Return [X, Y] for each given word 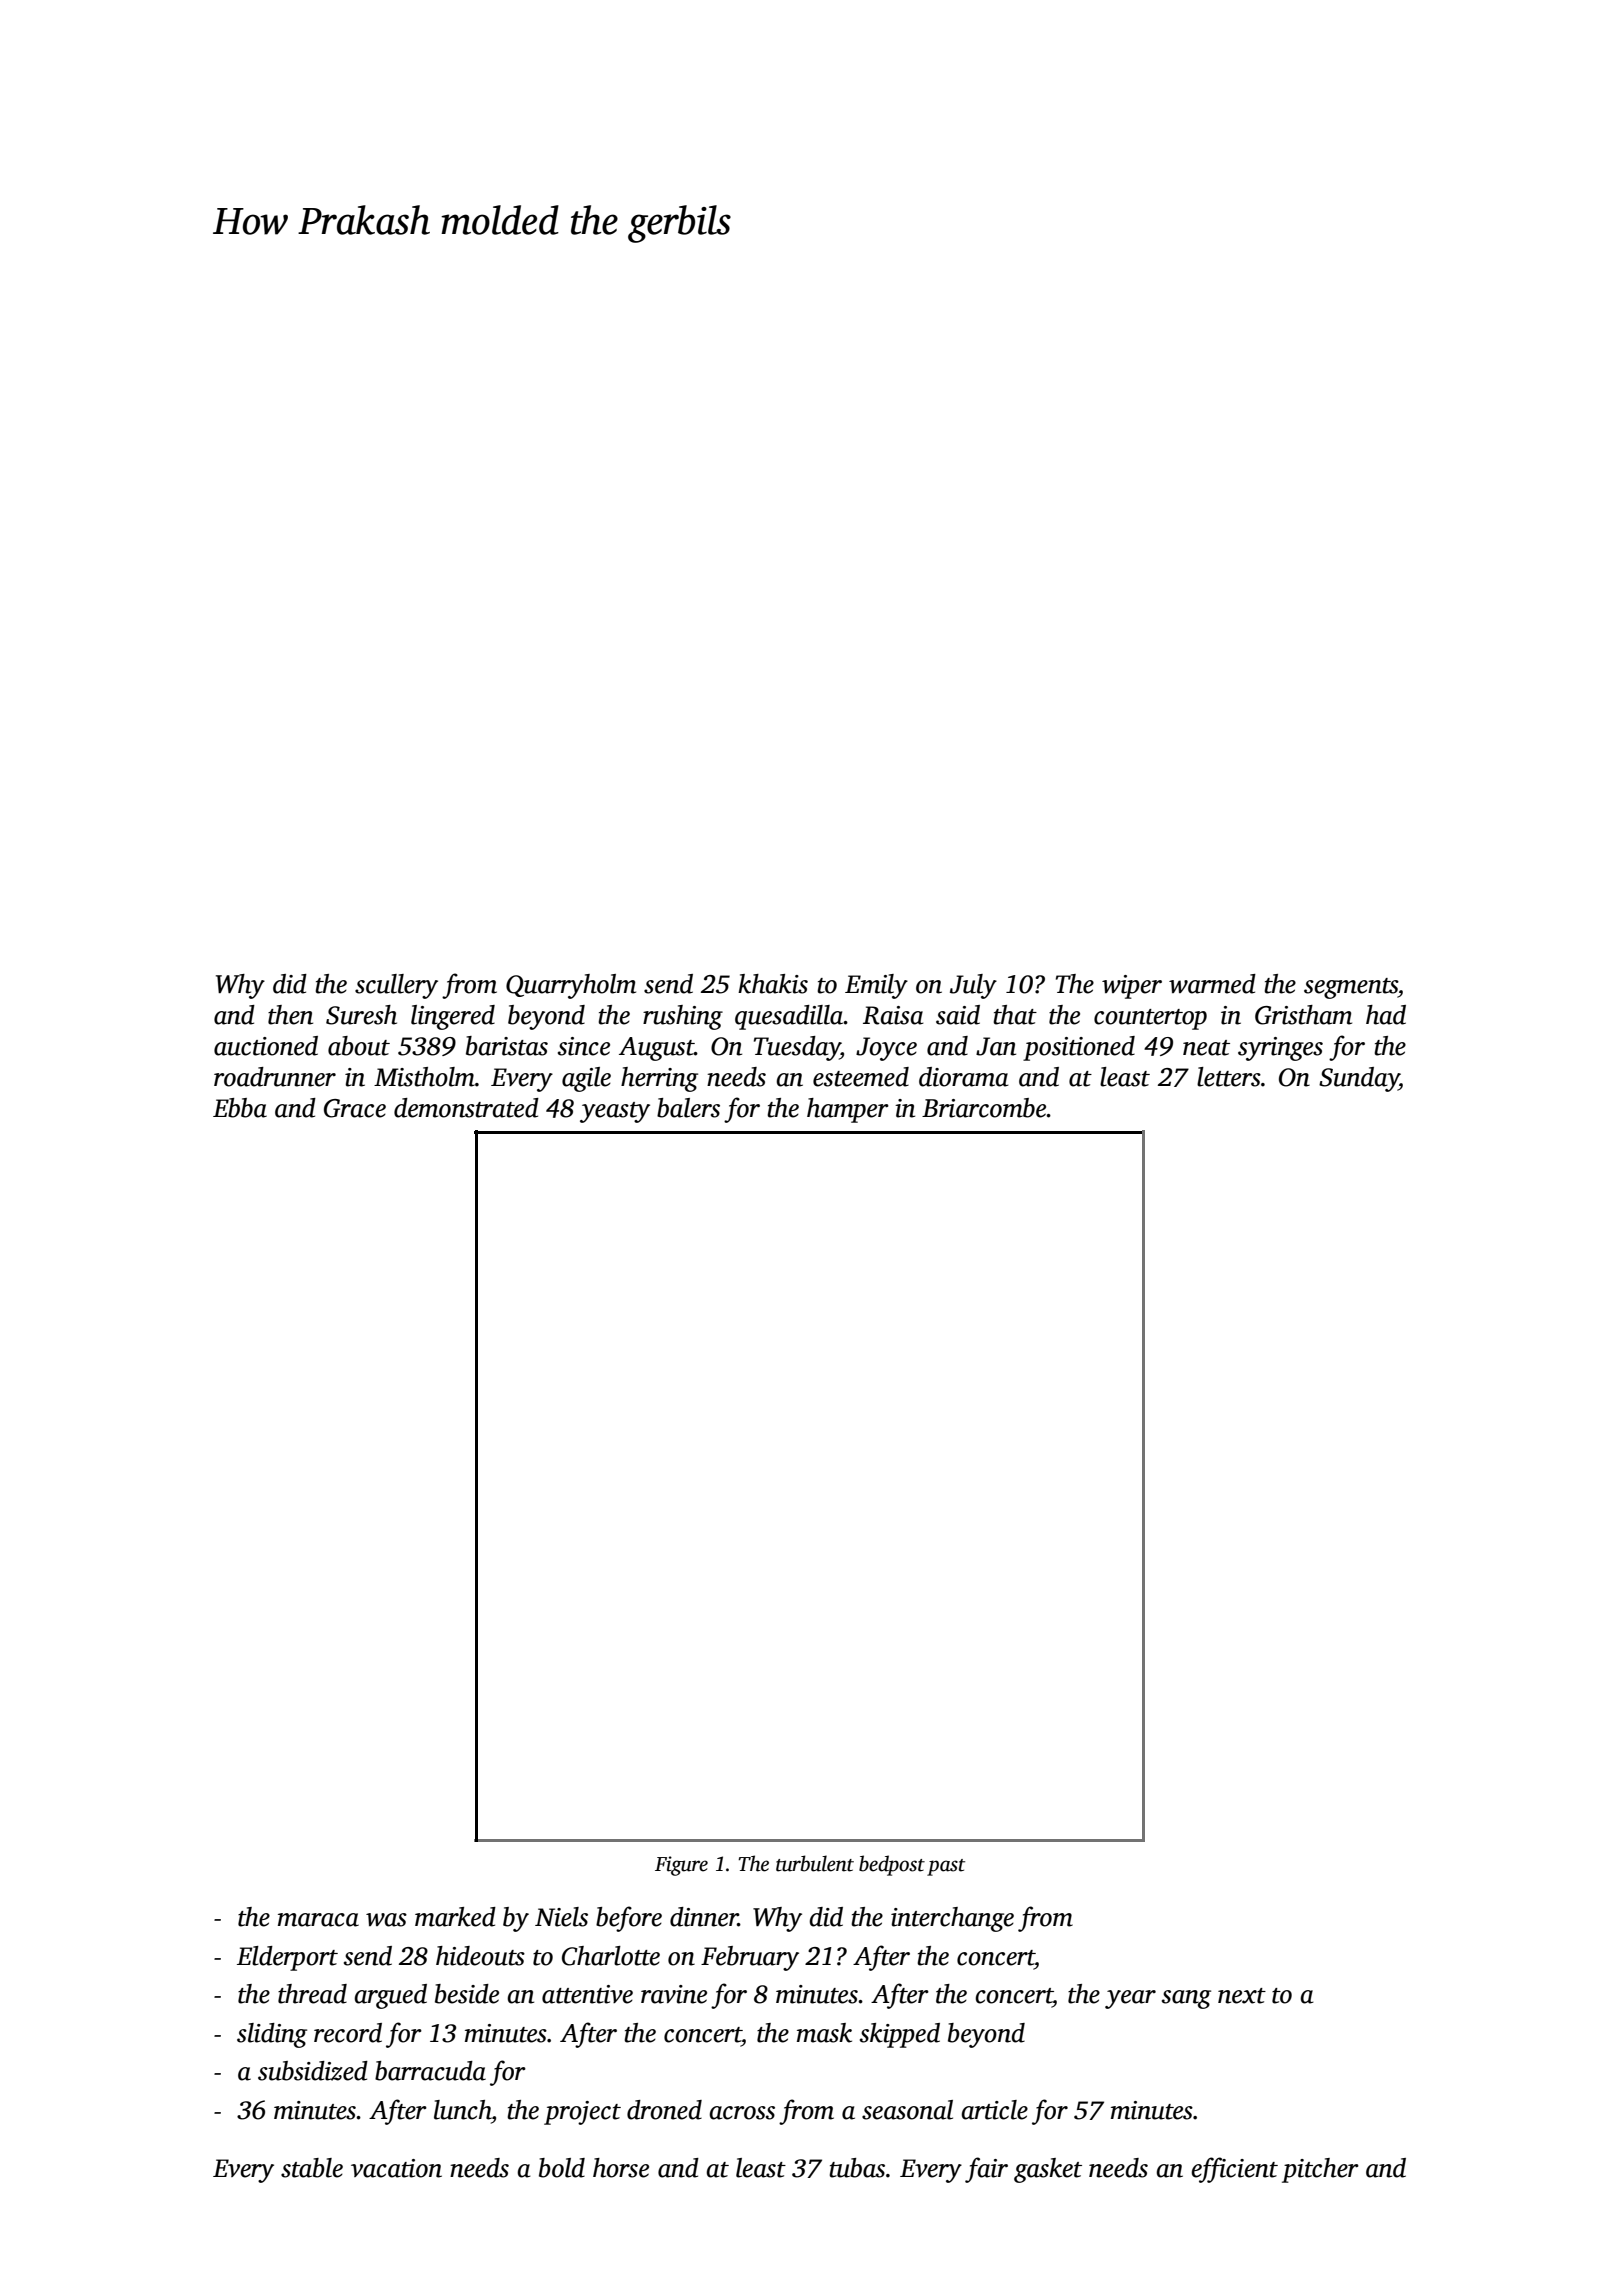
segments [1351, 988]
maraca [318, 1920]
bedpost [892, 1865]
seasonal [907, 2110]
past [946, 1867]
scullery [396, 986]
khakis [773, 984]
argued [390, 1996]
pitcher [1320, 2170]
